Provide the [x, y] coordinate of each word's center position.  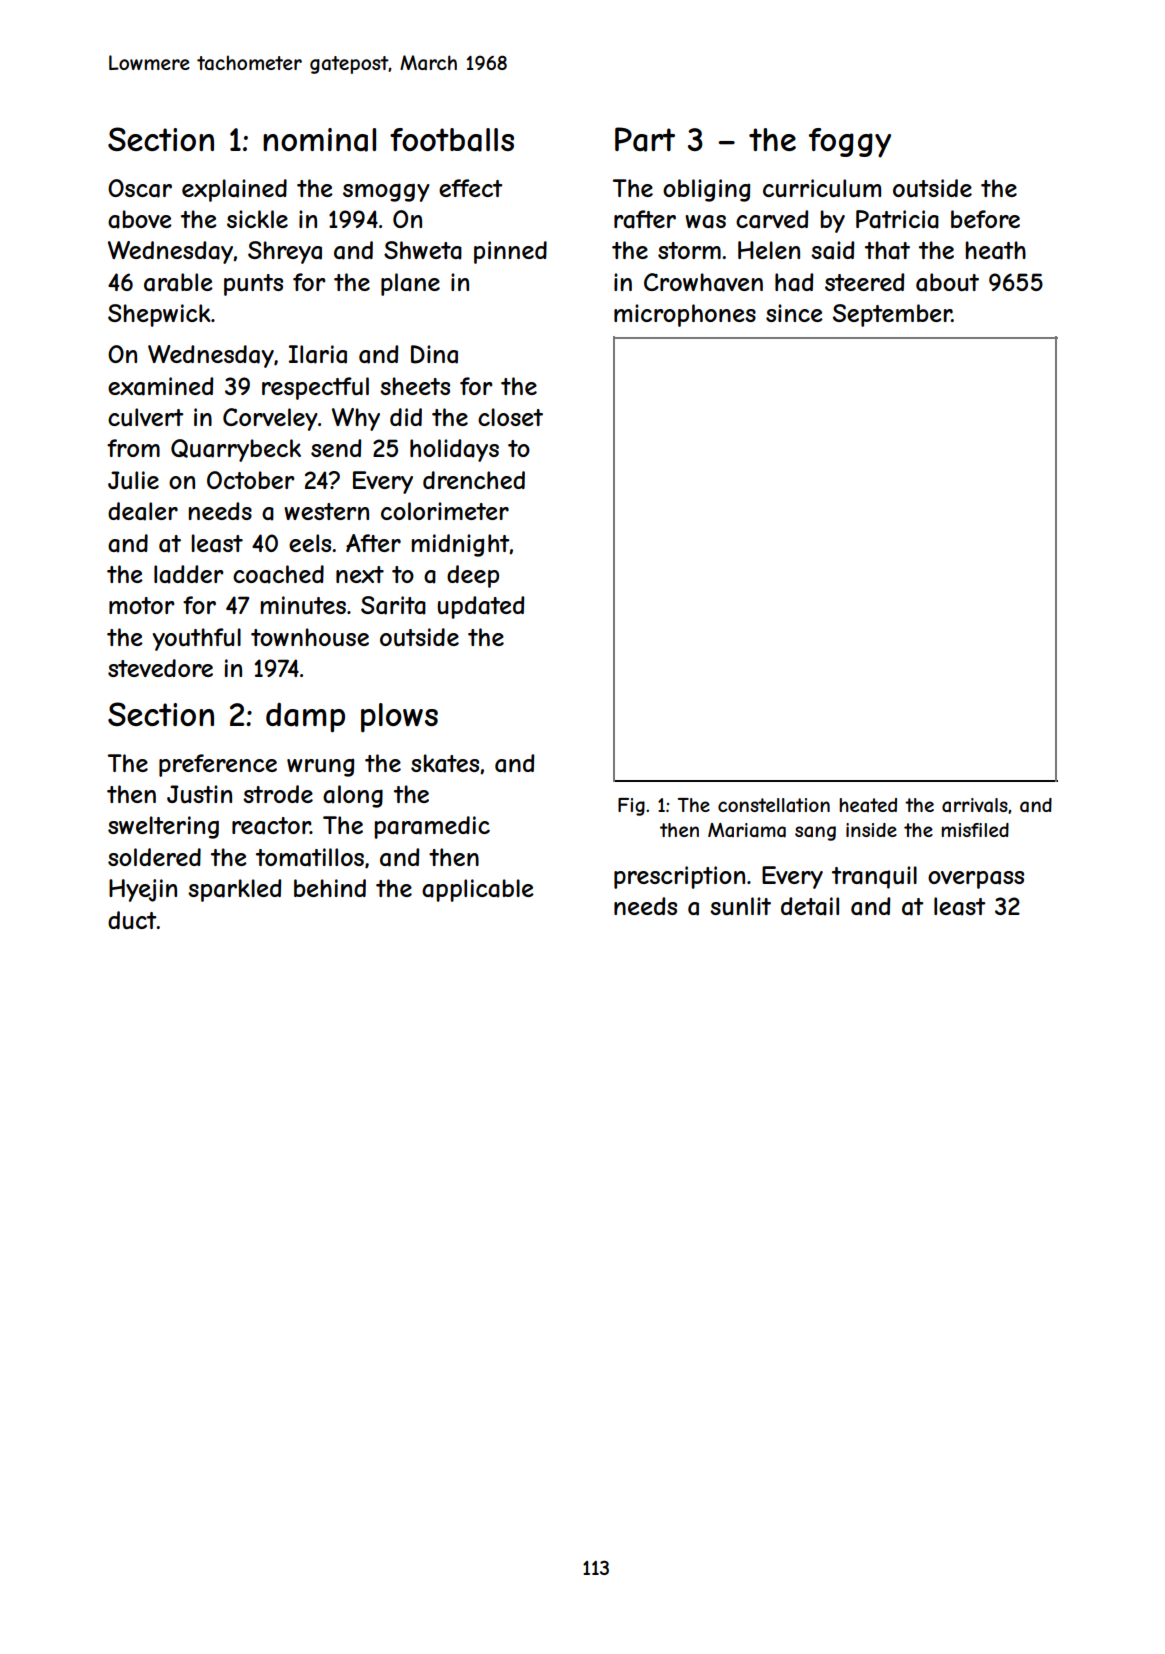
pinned [510, 252]
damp [305, 718]
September [892, 315]
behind [330, 888]
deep [473, 576]
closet [510, 417]
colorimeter [445, 511]
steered [864, 282]
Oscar [140, 188]
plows [399, 718]
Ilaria [318, 354]
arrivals [975, 805]
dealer [143, 511]
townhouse [310, 637]
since [794, 313]
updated [481, 607]
